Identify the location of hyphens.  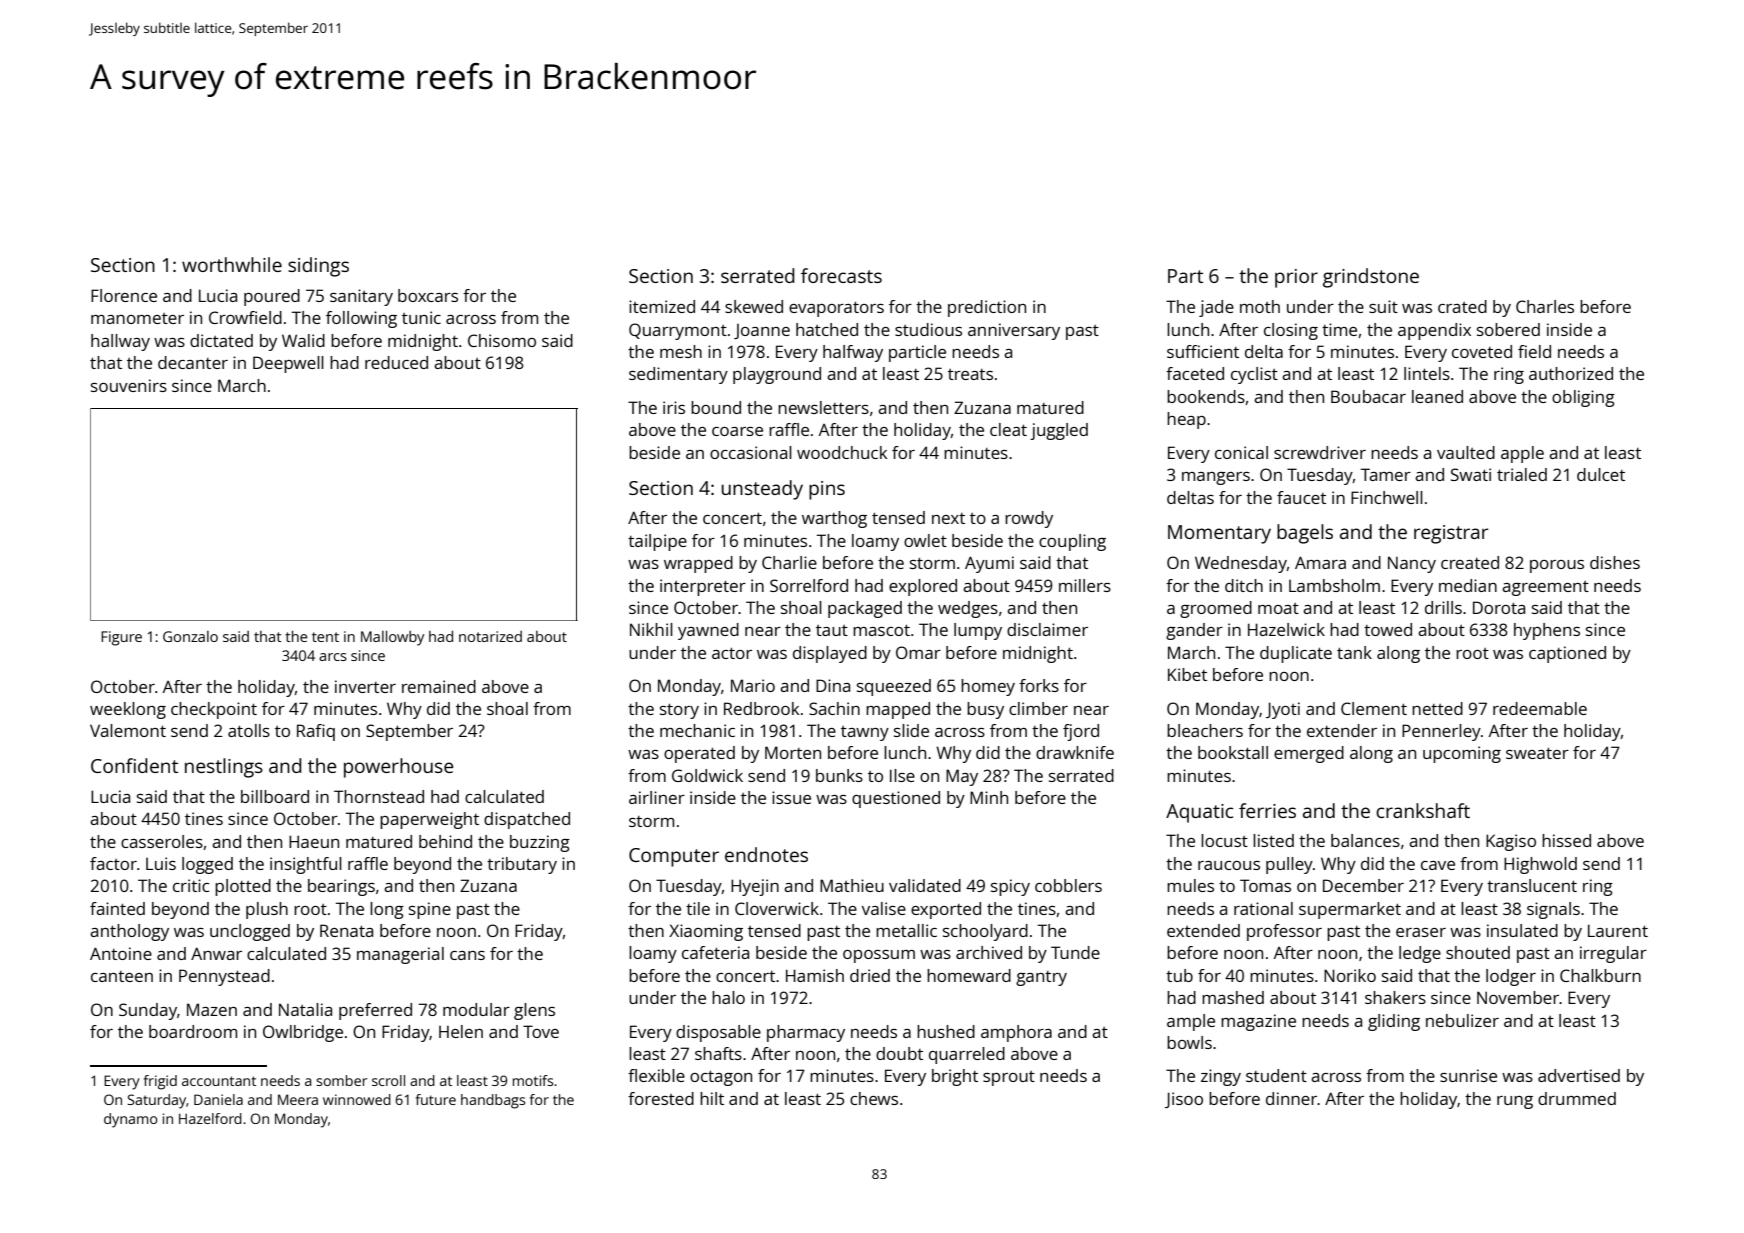
(1547, 631).
